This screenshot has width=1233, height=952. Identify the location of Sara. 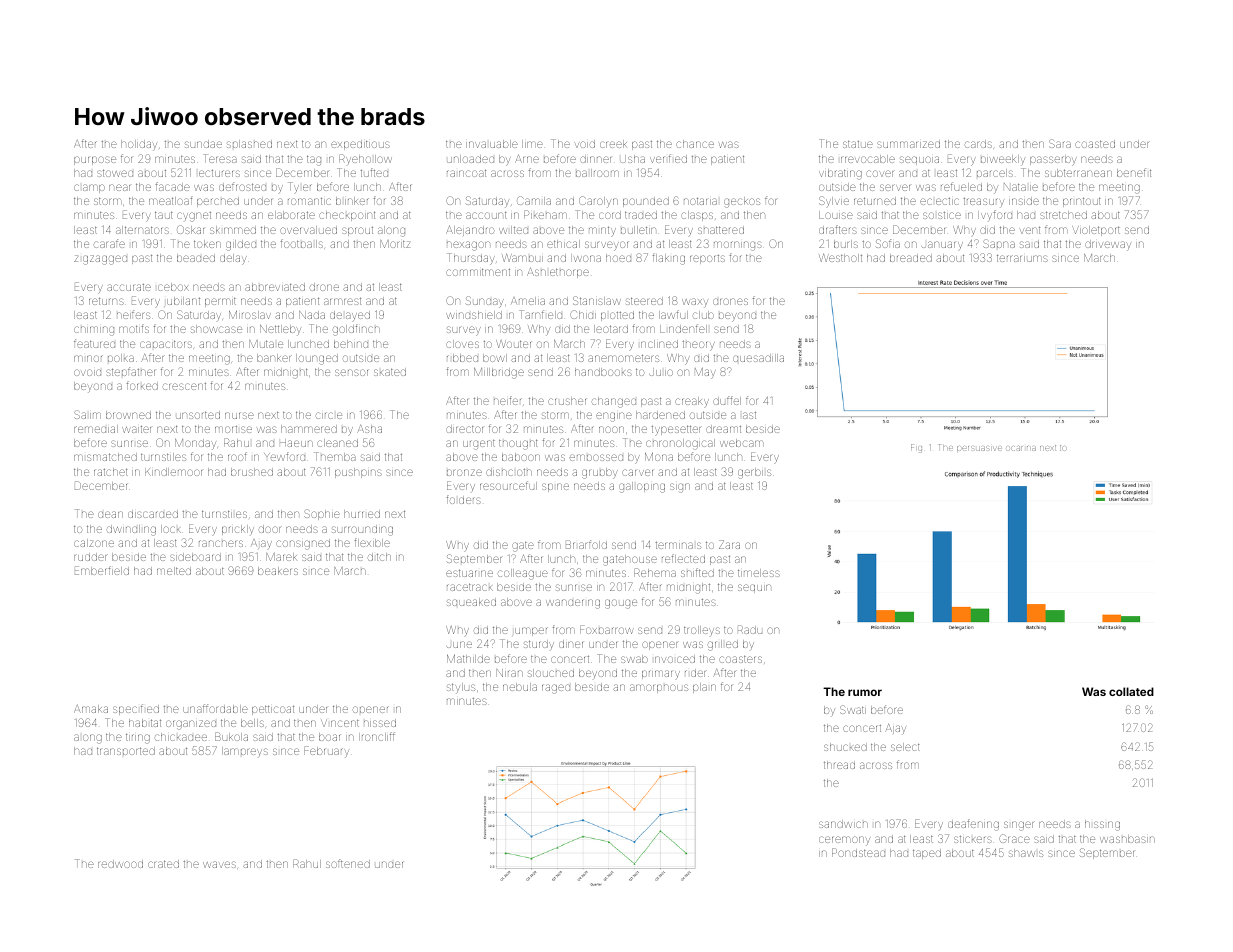
(1060, 143).
